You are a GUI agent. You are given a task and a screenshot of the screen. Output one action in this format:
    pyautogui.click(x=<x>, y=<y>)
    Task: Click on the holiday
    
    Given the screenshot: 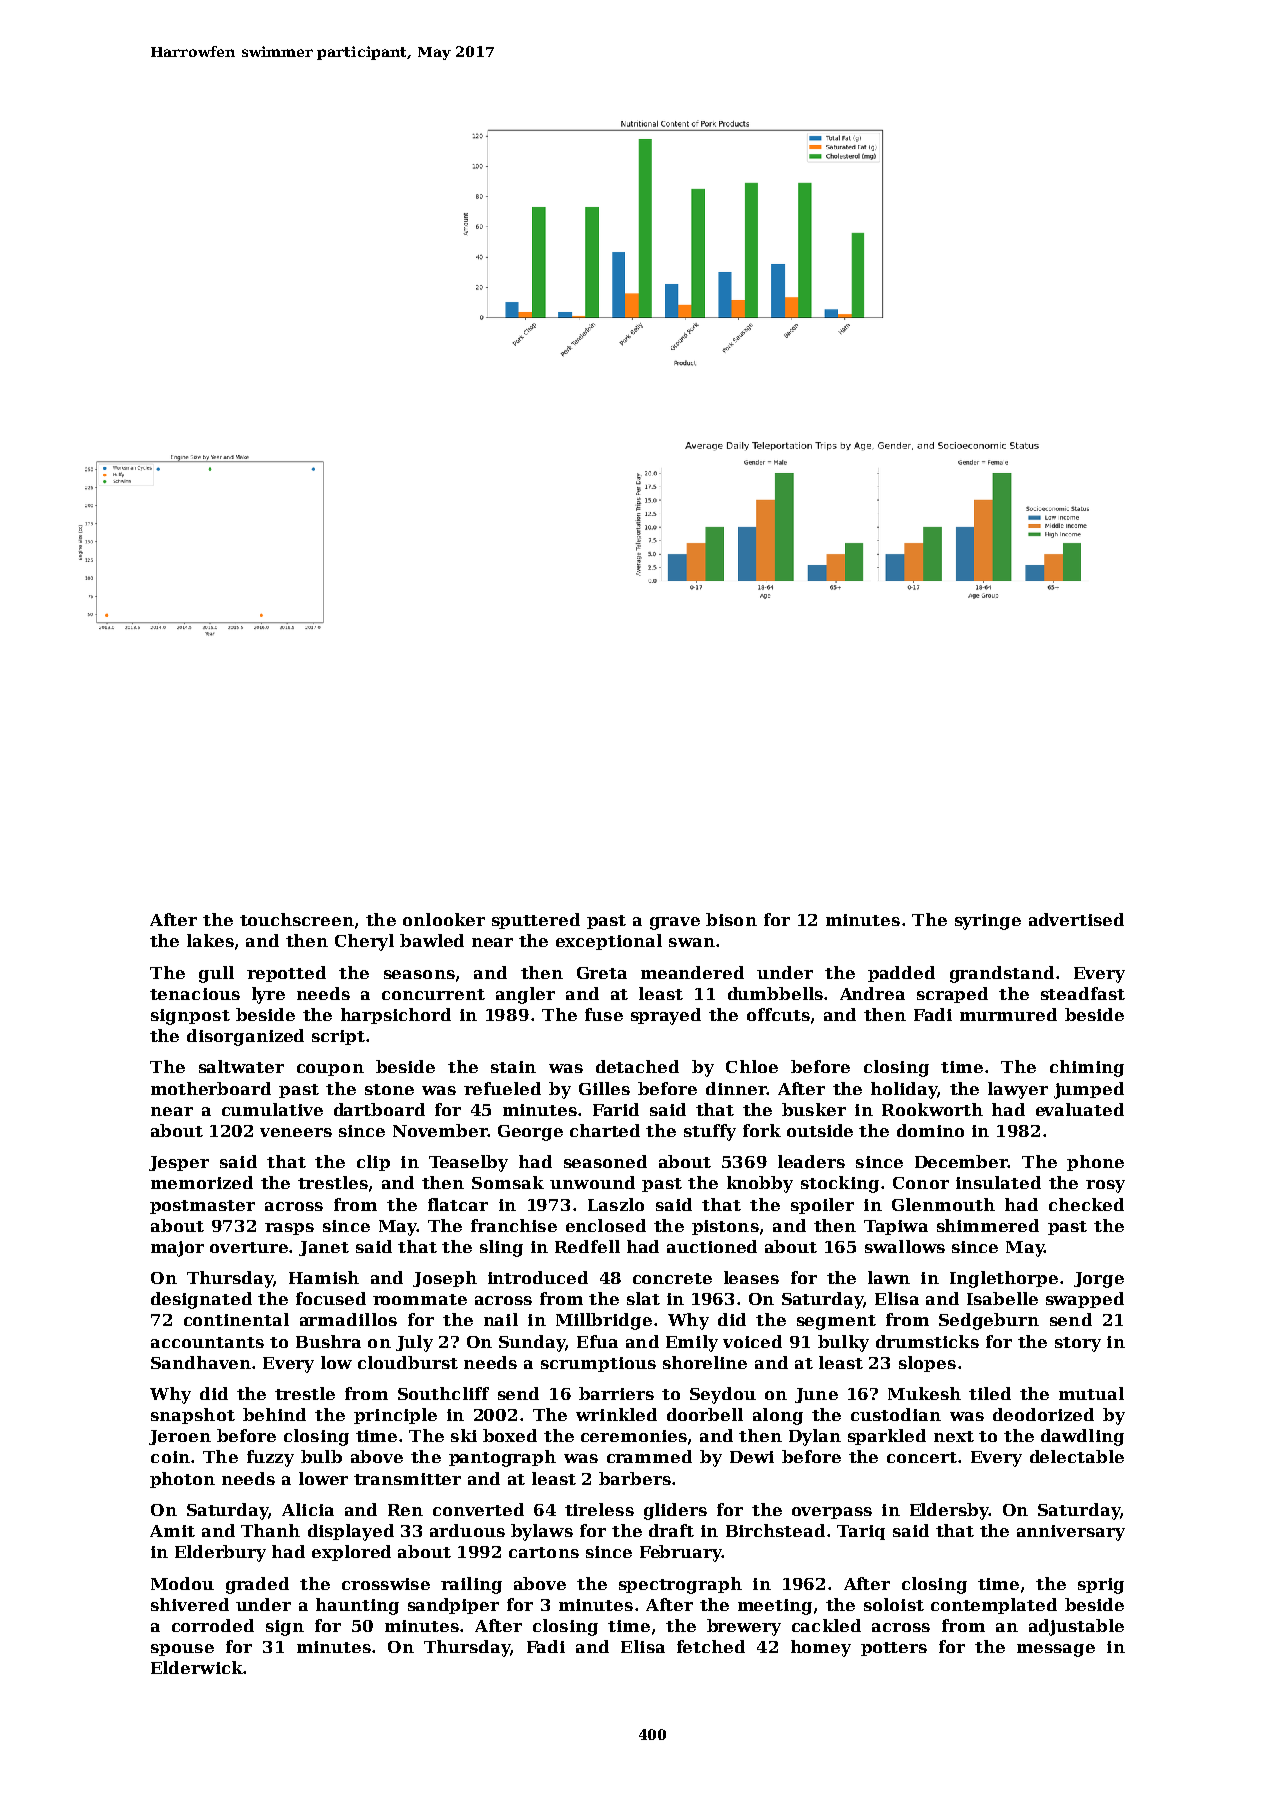 What is the action you would take?
    pyautogui.click(x=904, y=1090)
